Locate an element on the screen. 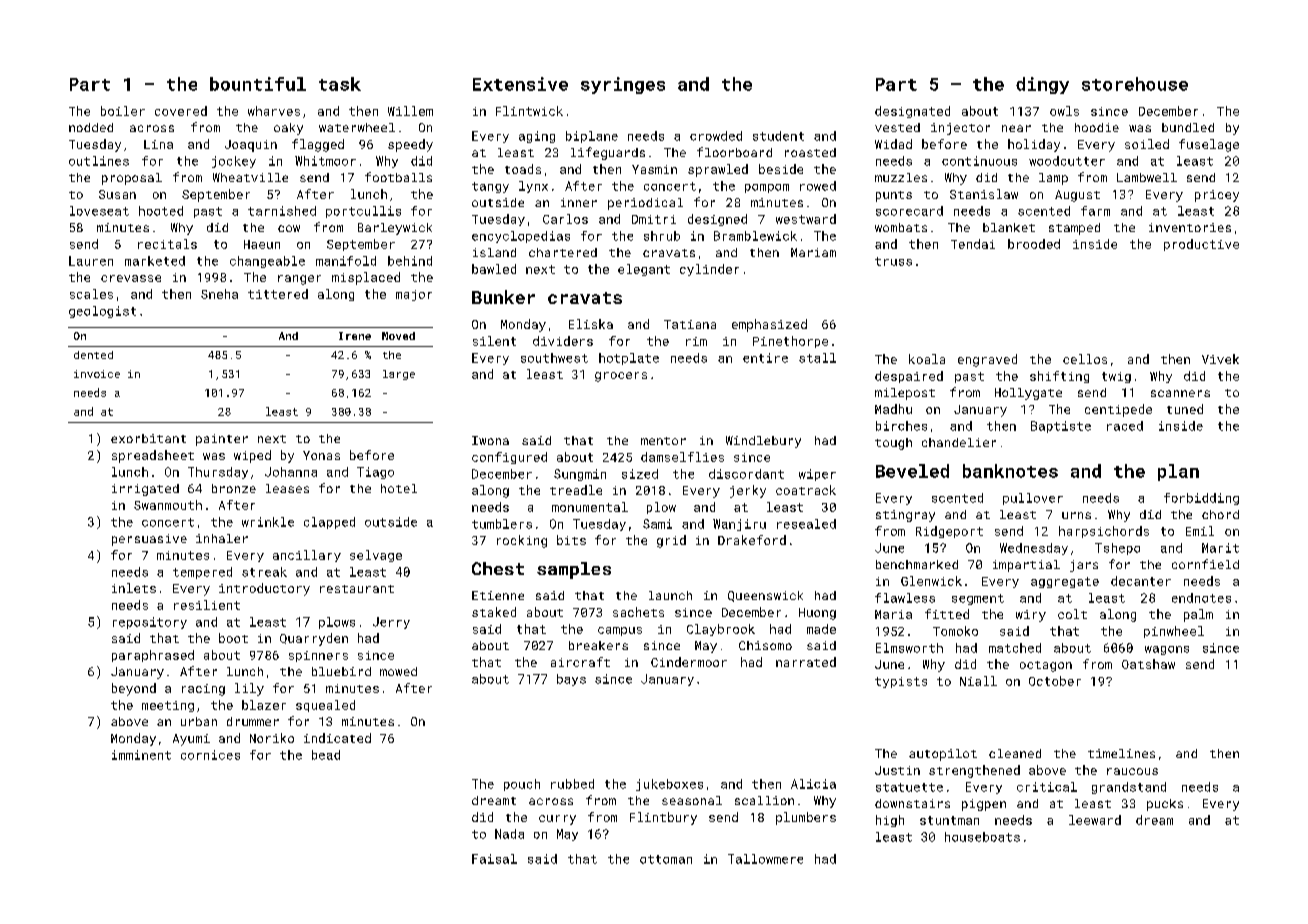 The image size is (1308, 924). leeward is located at coordinates (1095, 820).
